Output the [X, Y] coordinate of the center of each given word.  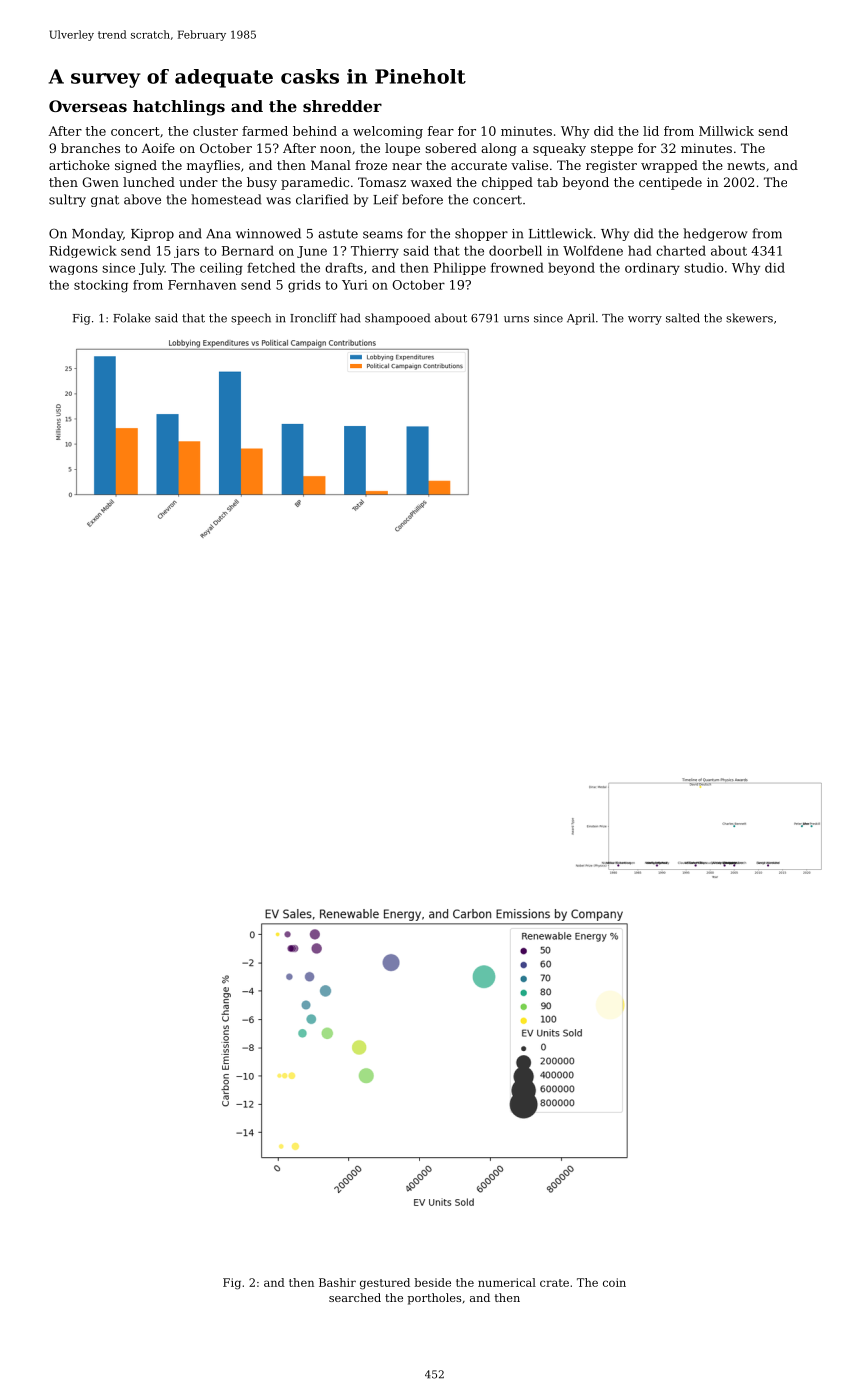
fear [441, 131]
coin [614, 1282]
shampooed [397, 319]
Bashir [337, 1282]
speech [251, 319]
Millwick [726, 131]
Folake [132, 318]
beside [432, 1282]
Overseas [88, 106]
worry [645, 320]
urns [516, 319]
